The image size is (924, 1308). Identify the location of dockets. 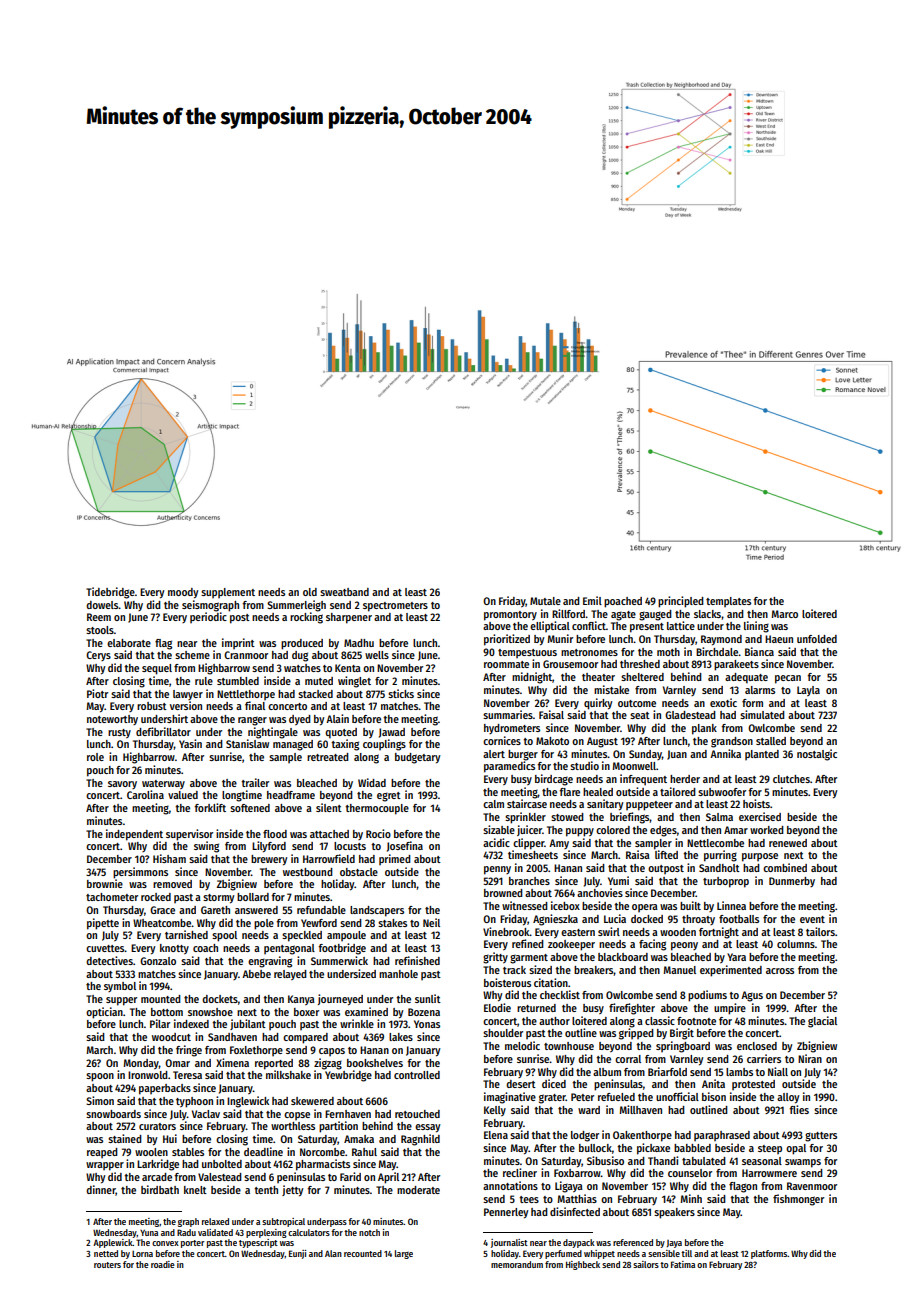
(220, 999).
